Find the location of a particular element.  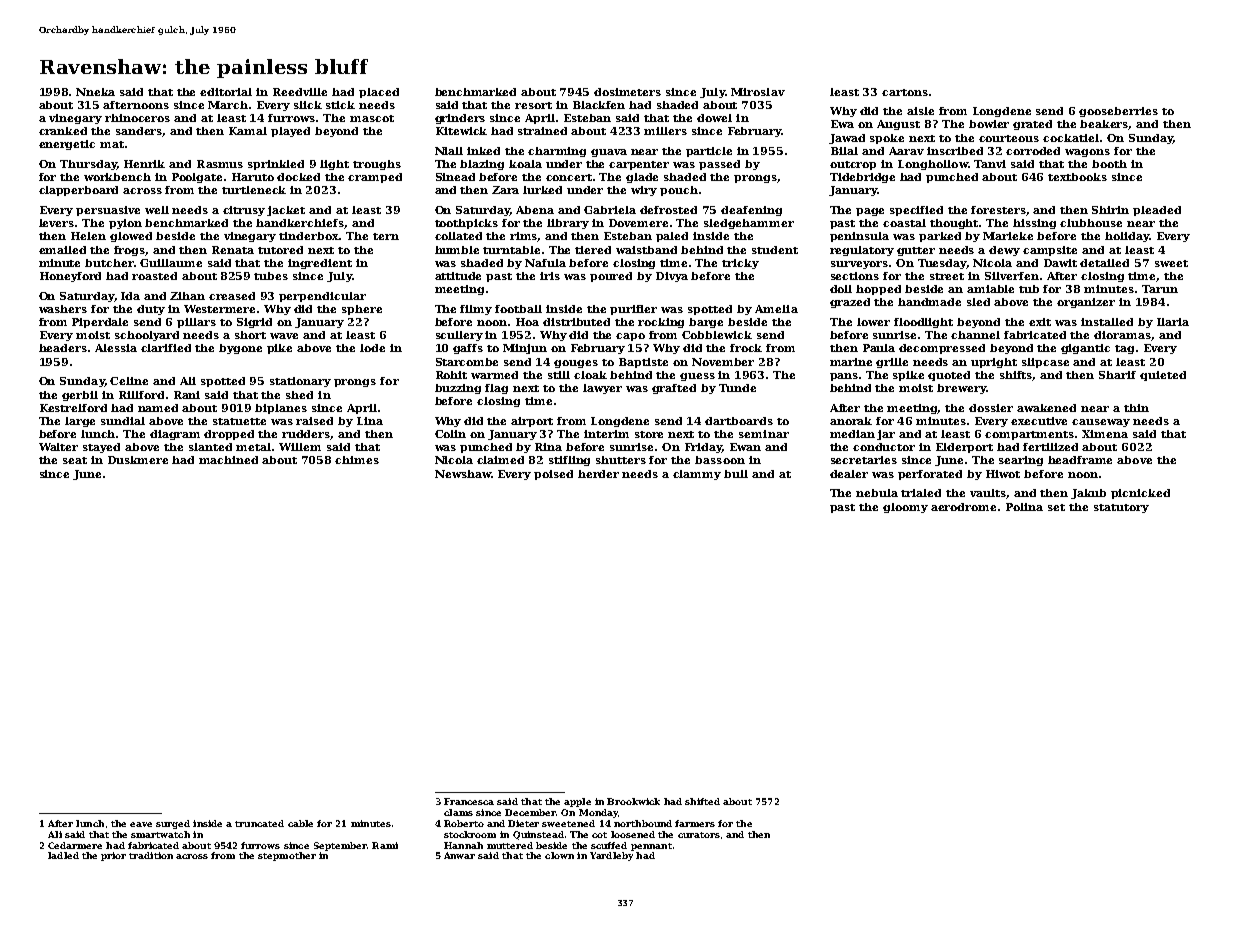

Reedville is located at coordinates (300, 92).
